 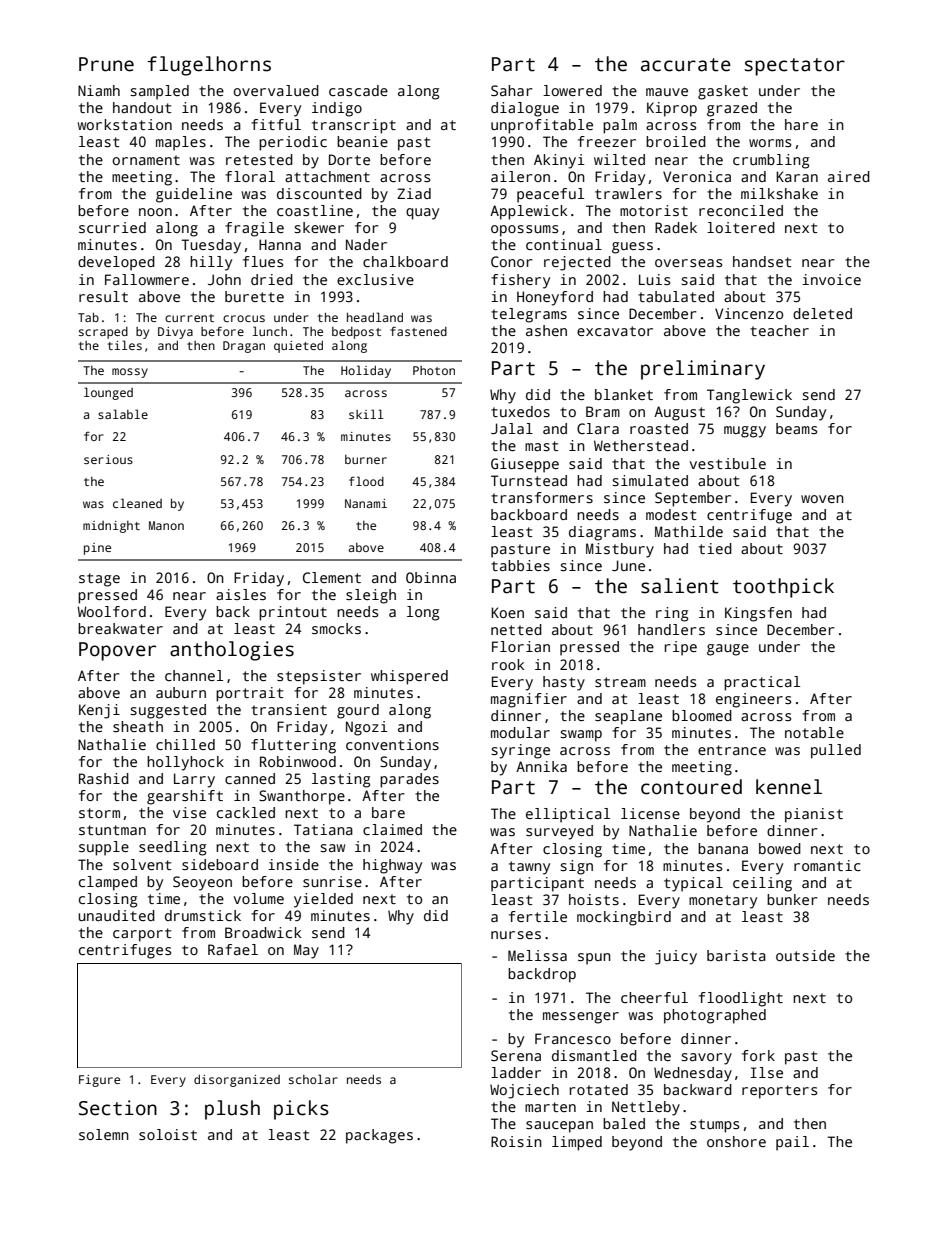 What do you see at coordinates (805, 955) in the page?
I see `outside` at bounding box center [805, 955].
